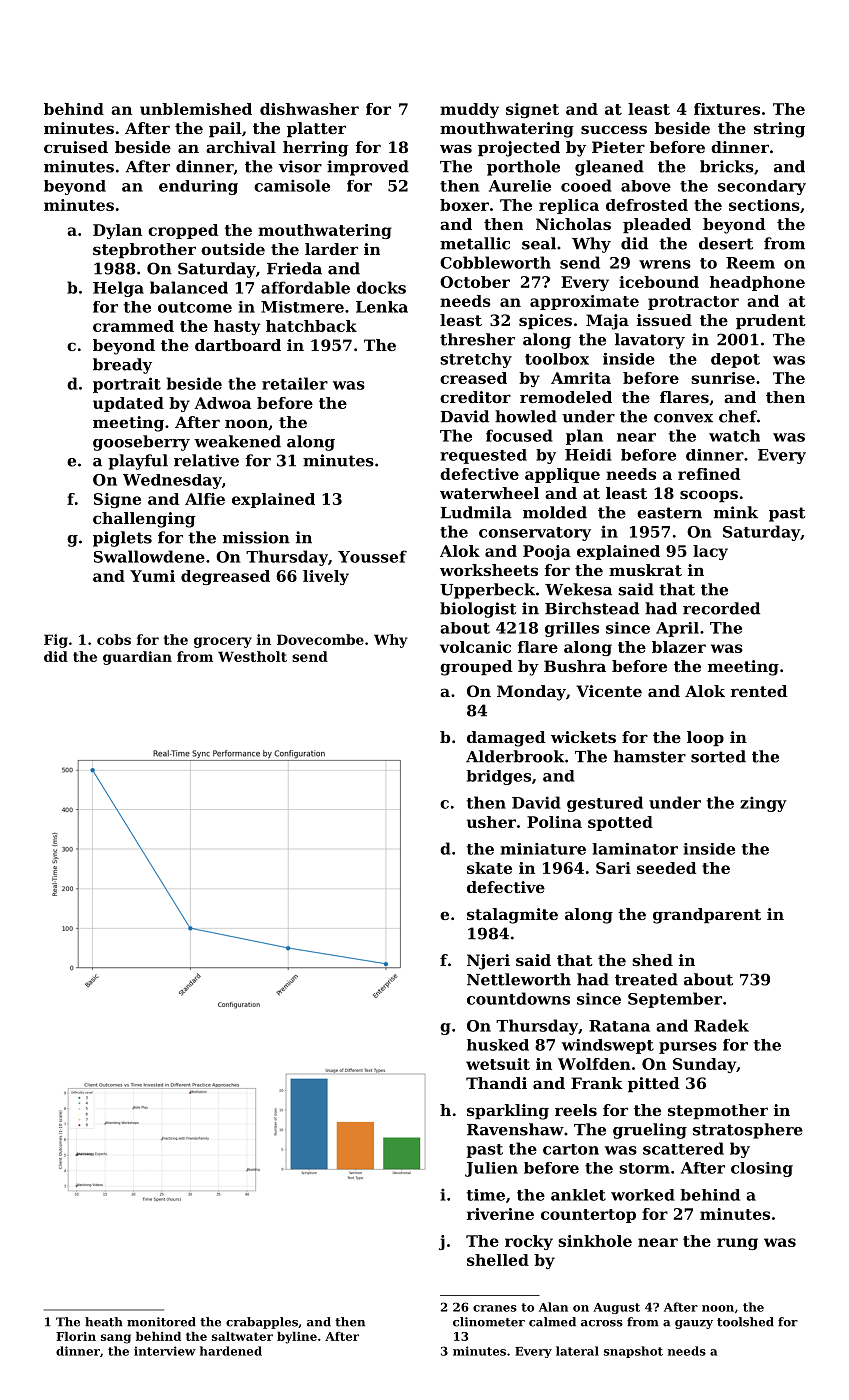 The height and width of the document is (1400, 849). I want to click on Vicente, so click(609, 691).
